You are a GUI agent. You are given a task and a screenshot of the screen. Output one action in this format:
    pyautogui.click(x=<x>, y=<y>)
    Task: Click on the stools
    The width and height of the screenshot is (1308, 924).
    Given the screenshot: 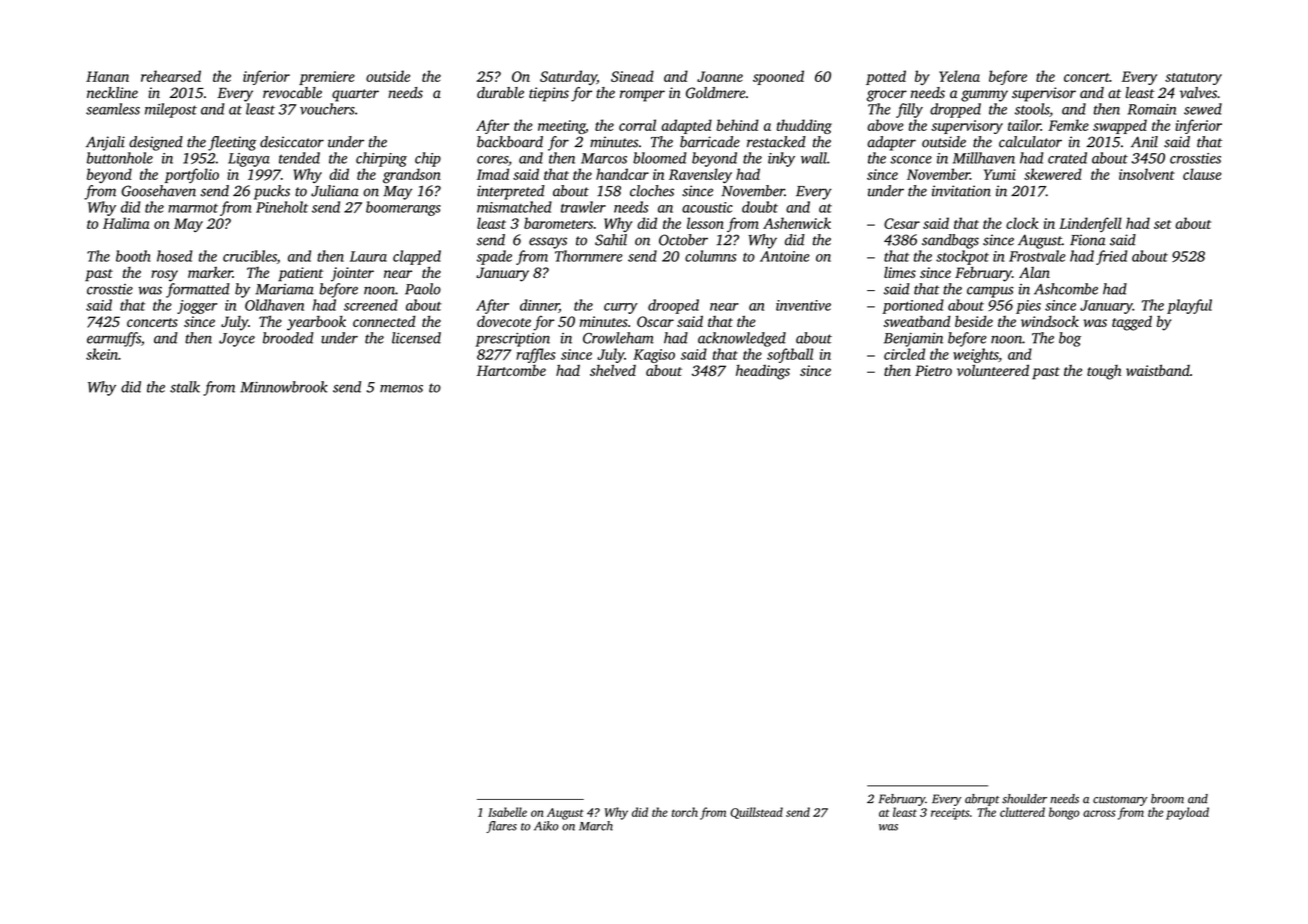 What is the action you would take?
    pyautogui.click(x=1032, y=109)
